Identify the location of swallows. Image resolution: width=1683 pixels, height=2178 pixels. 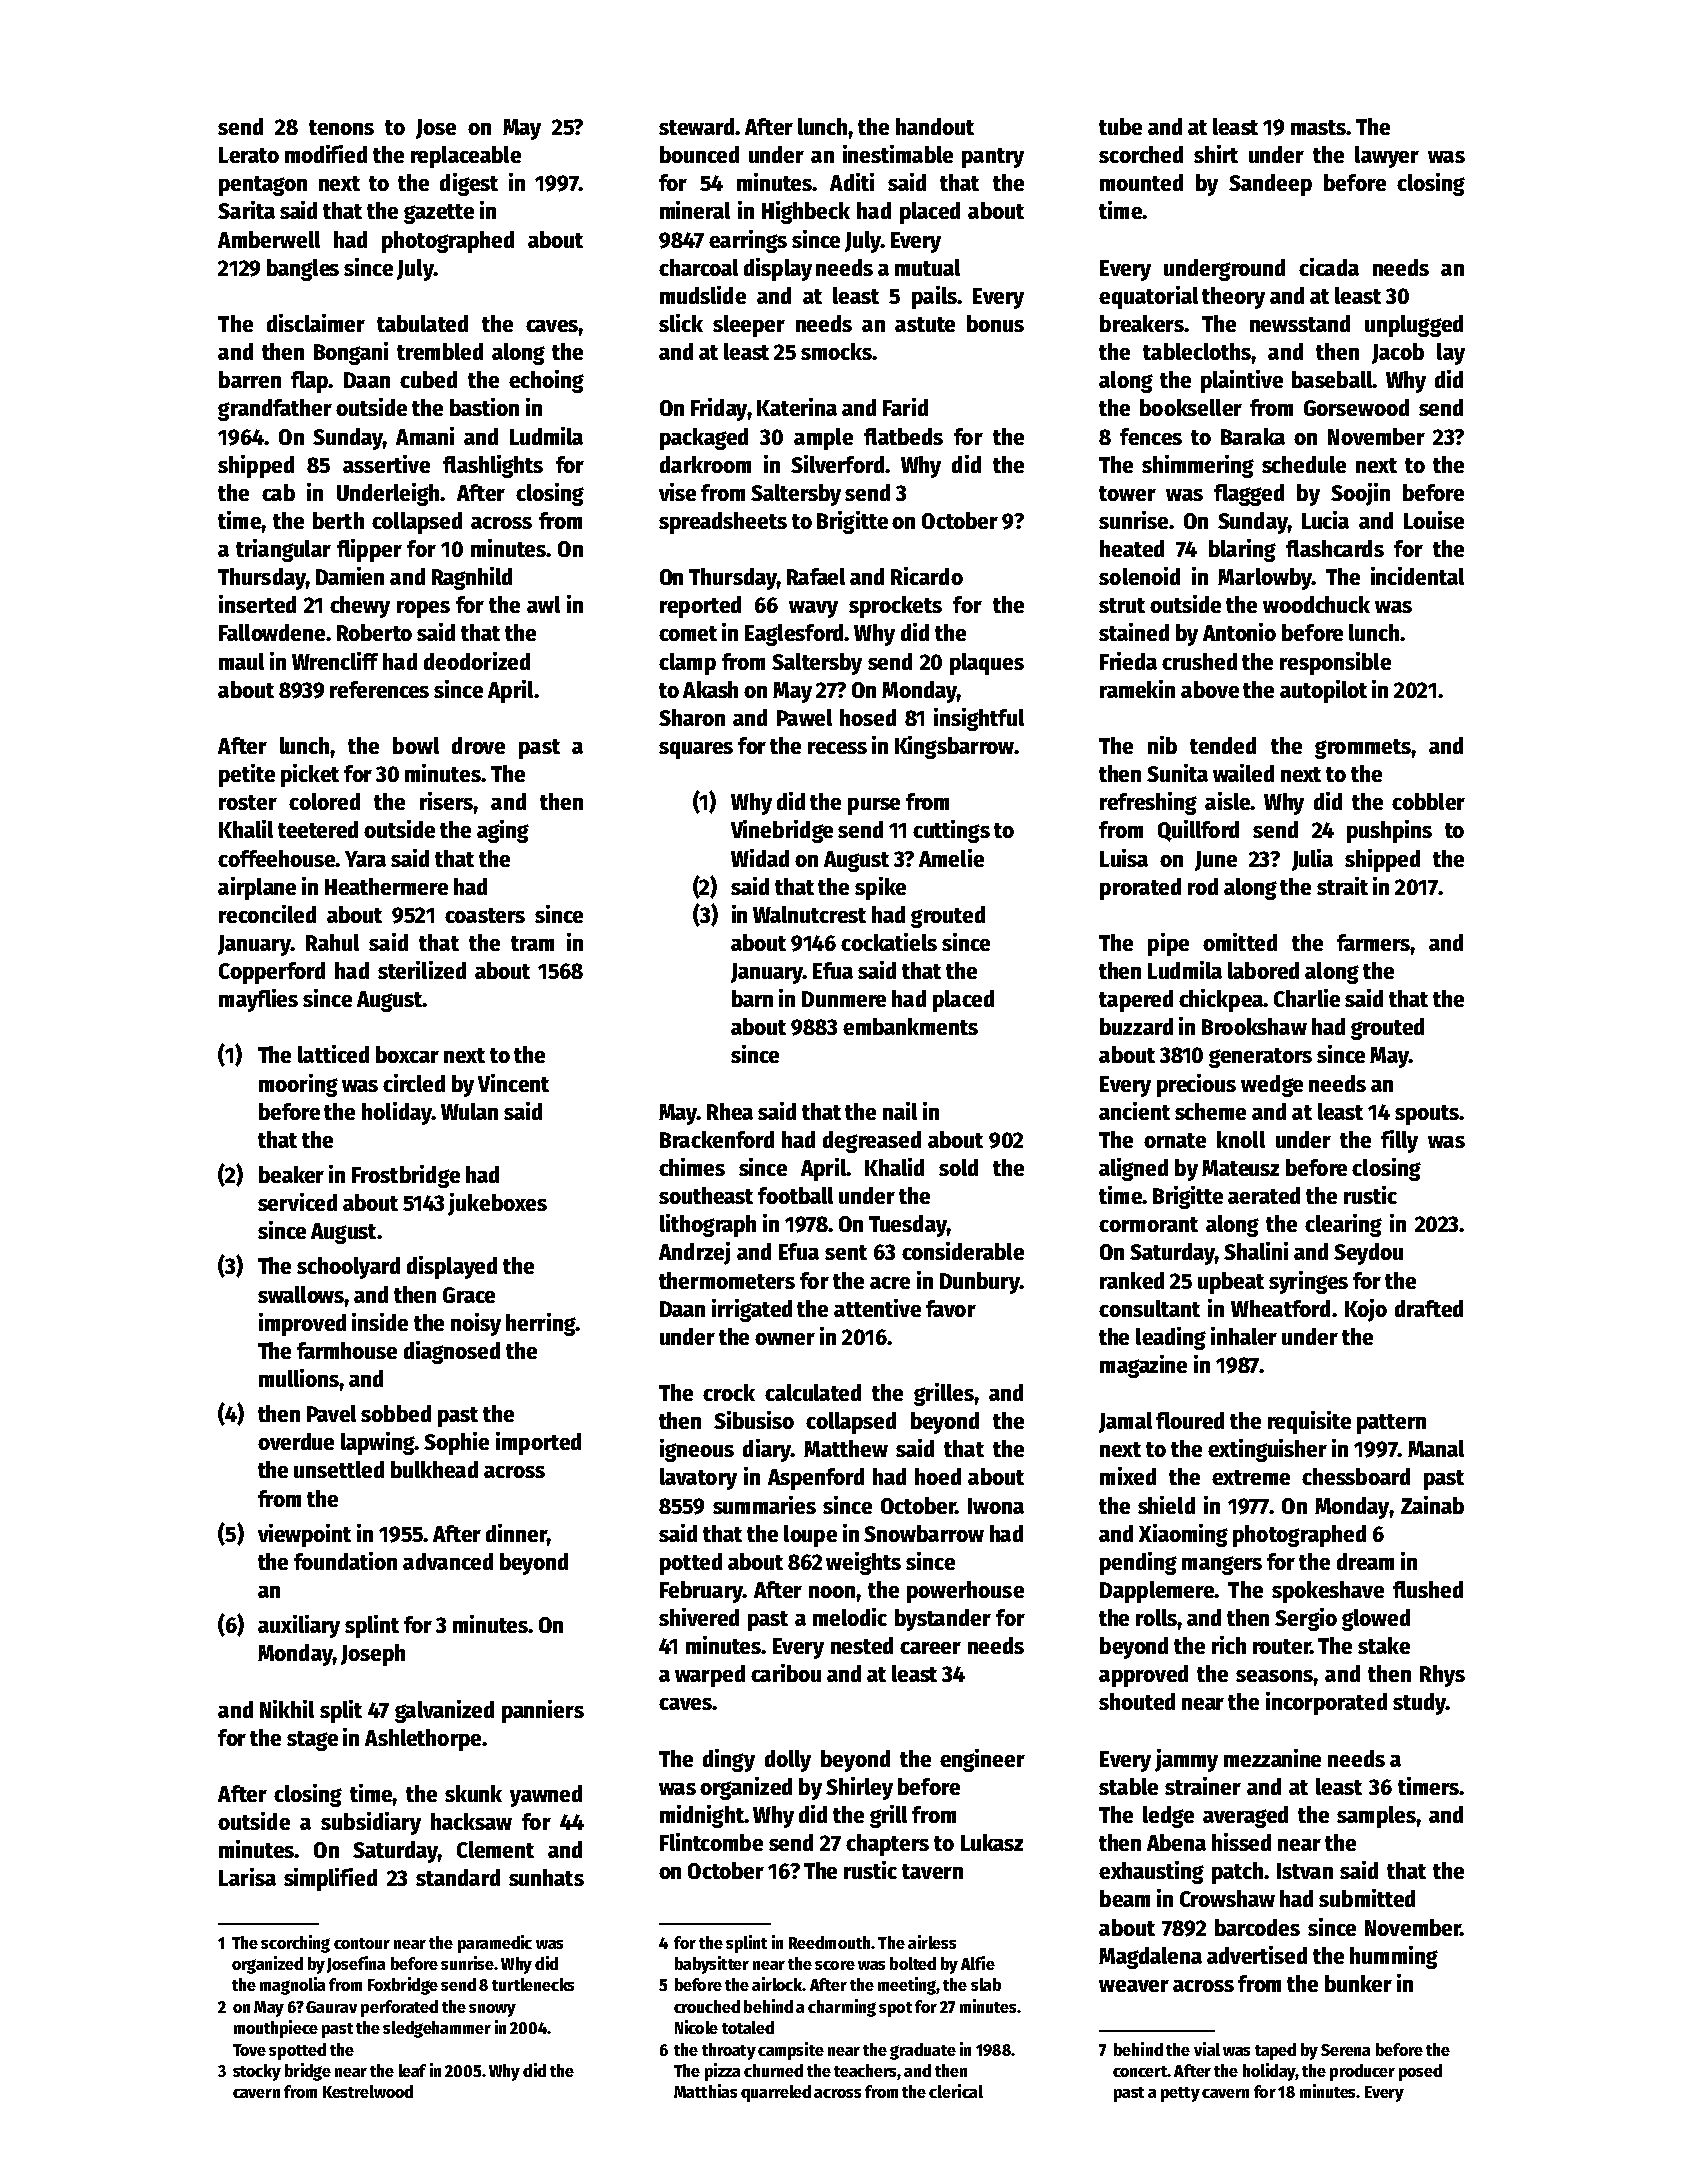
(301, 1294).
